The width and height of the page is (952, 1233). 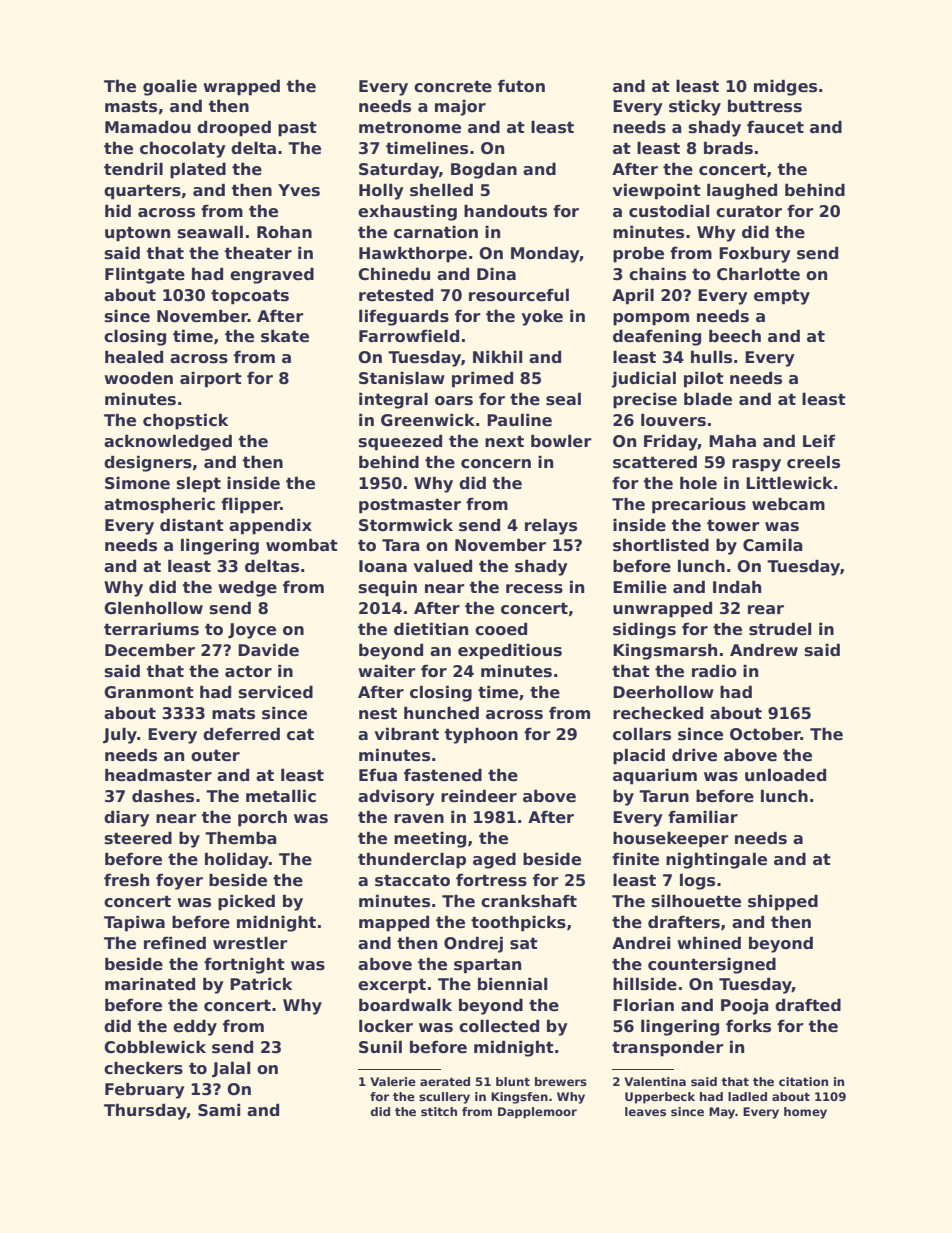 I want to click on terrariums, so click(x=151, y=629).
